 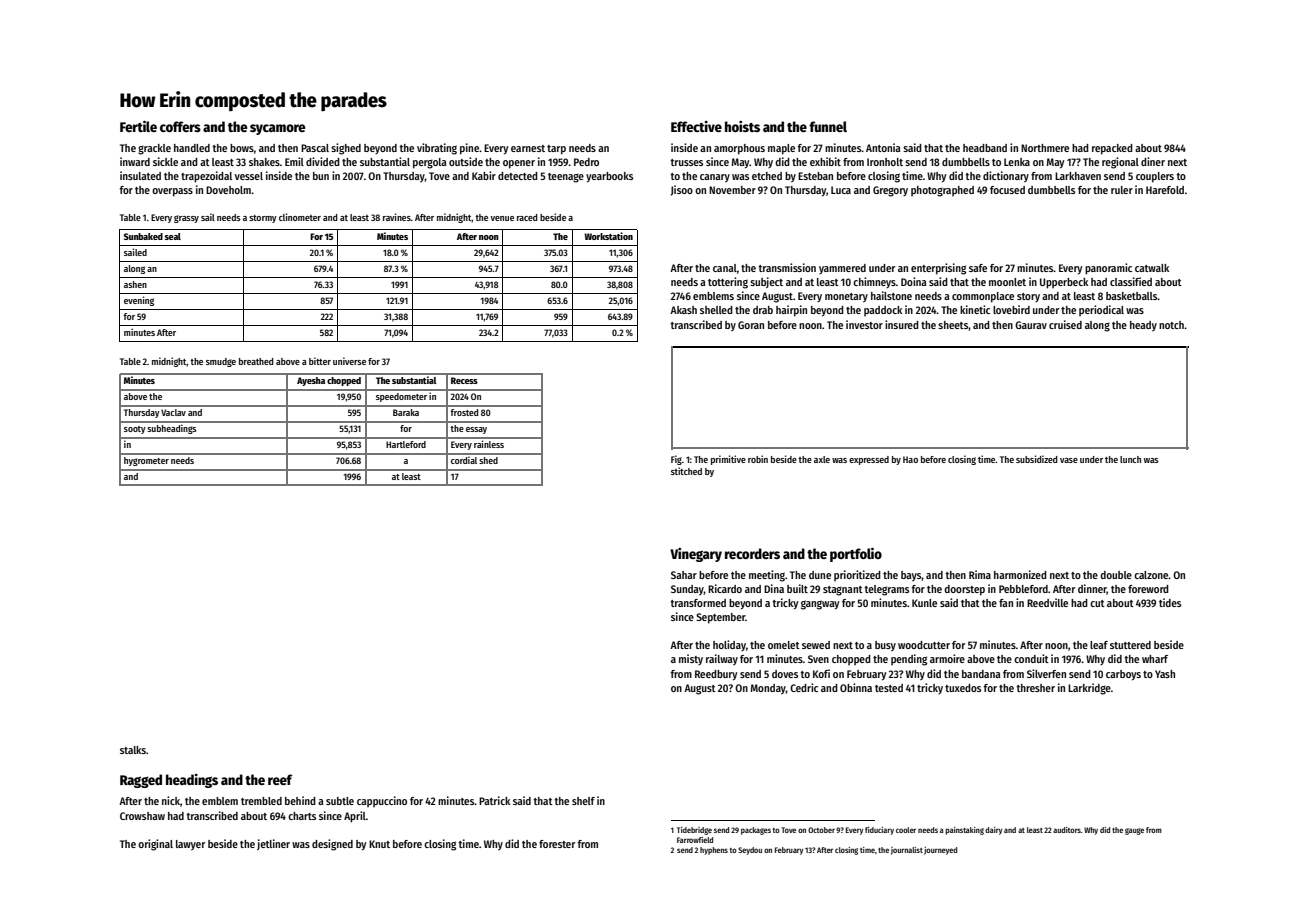 I want to click on stitched, so click(x=686, y=471).
